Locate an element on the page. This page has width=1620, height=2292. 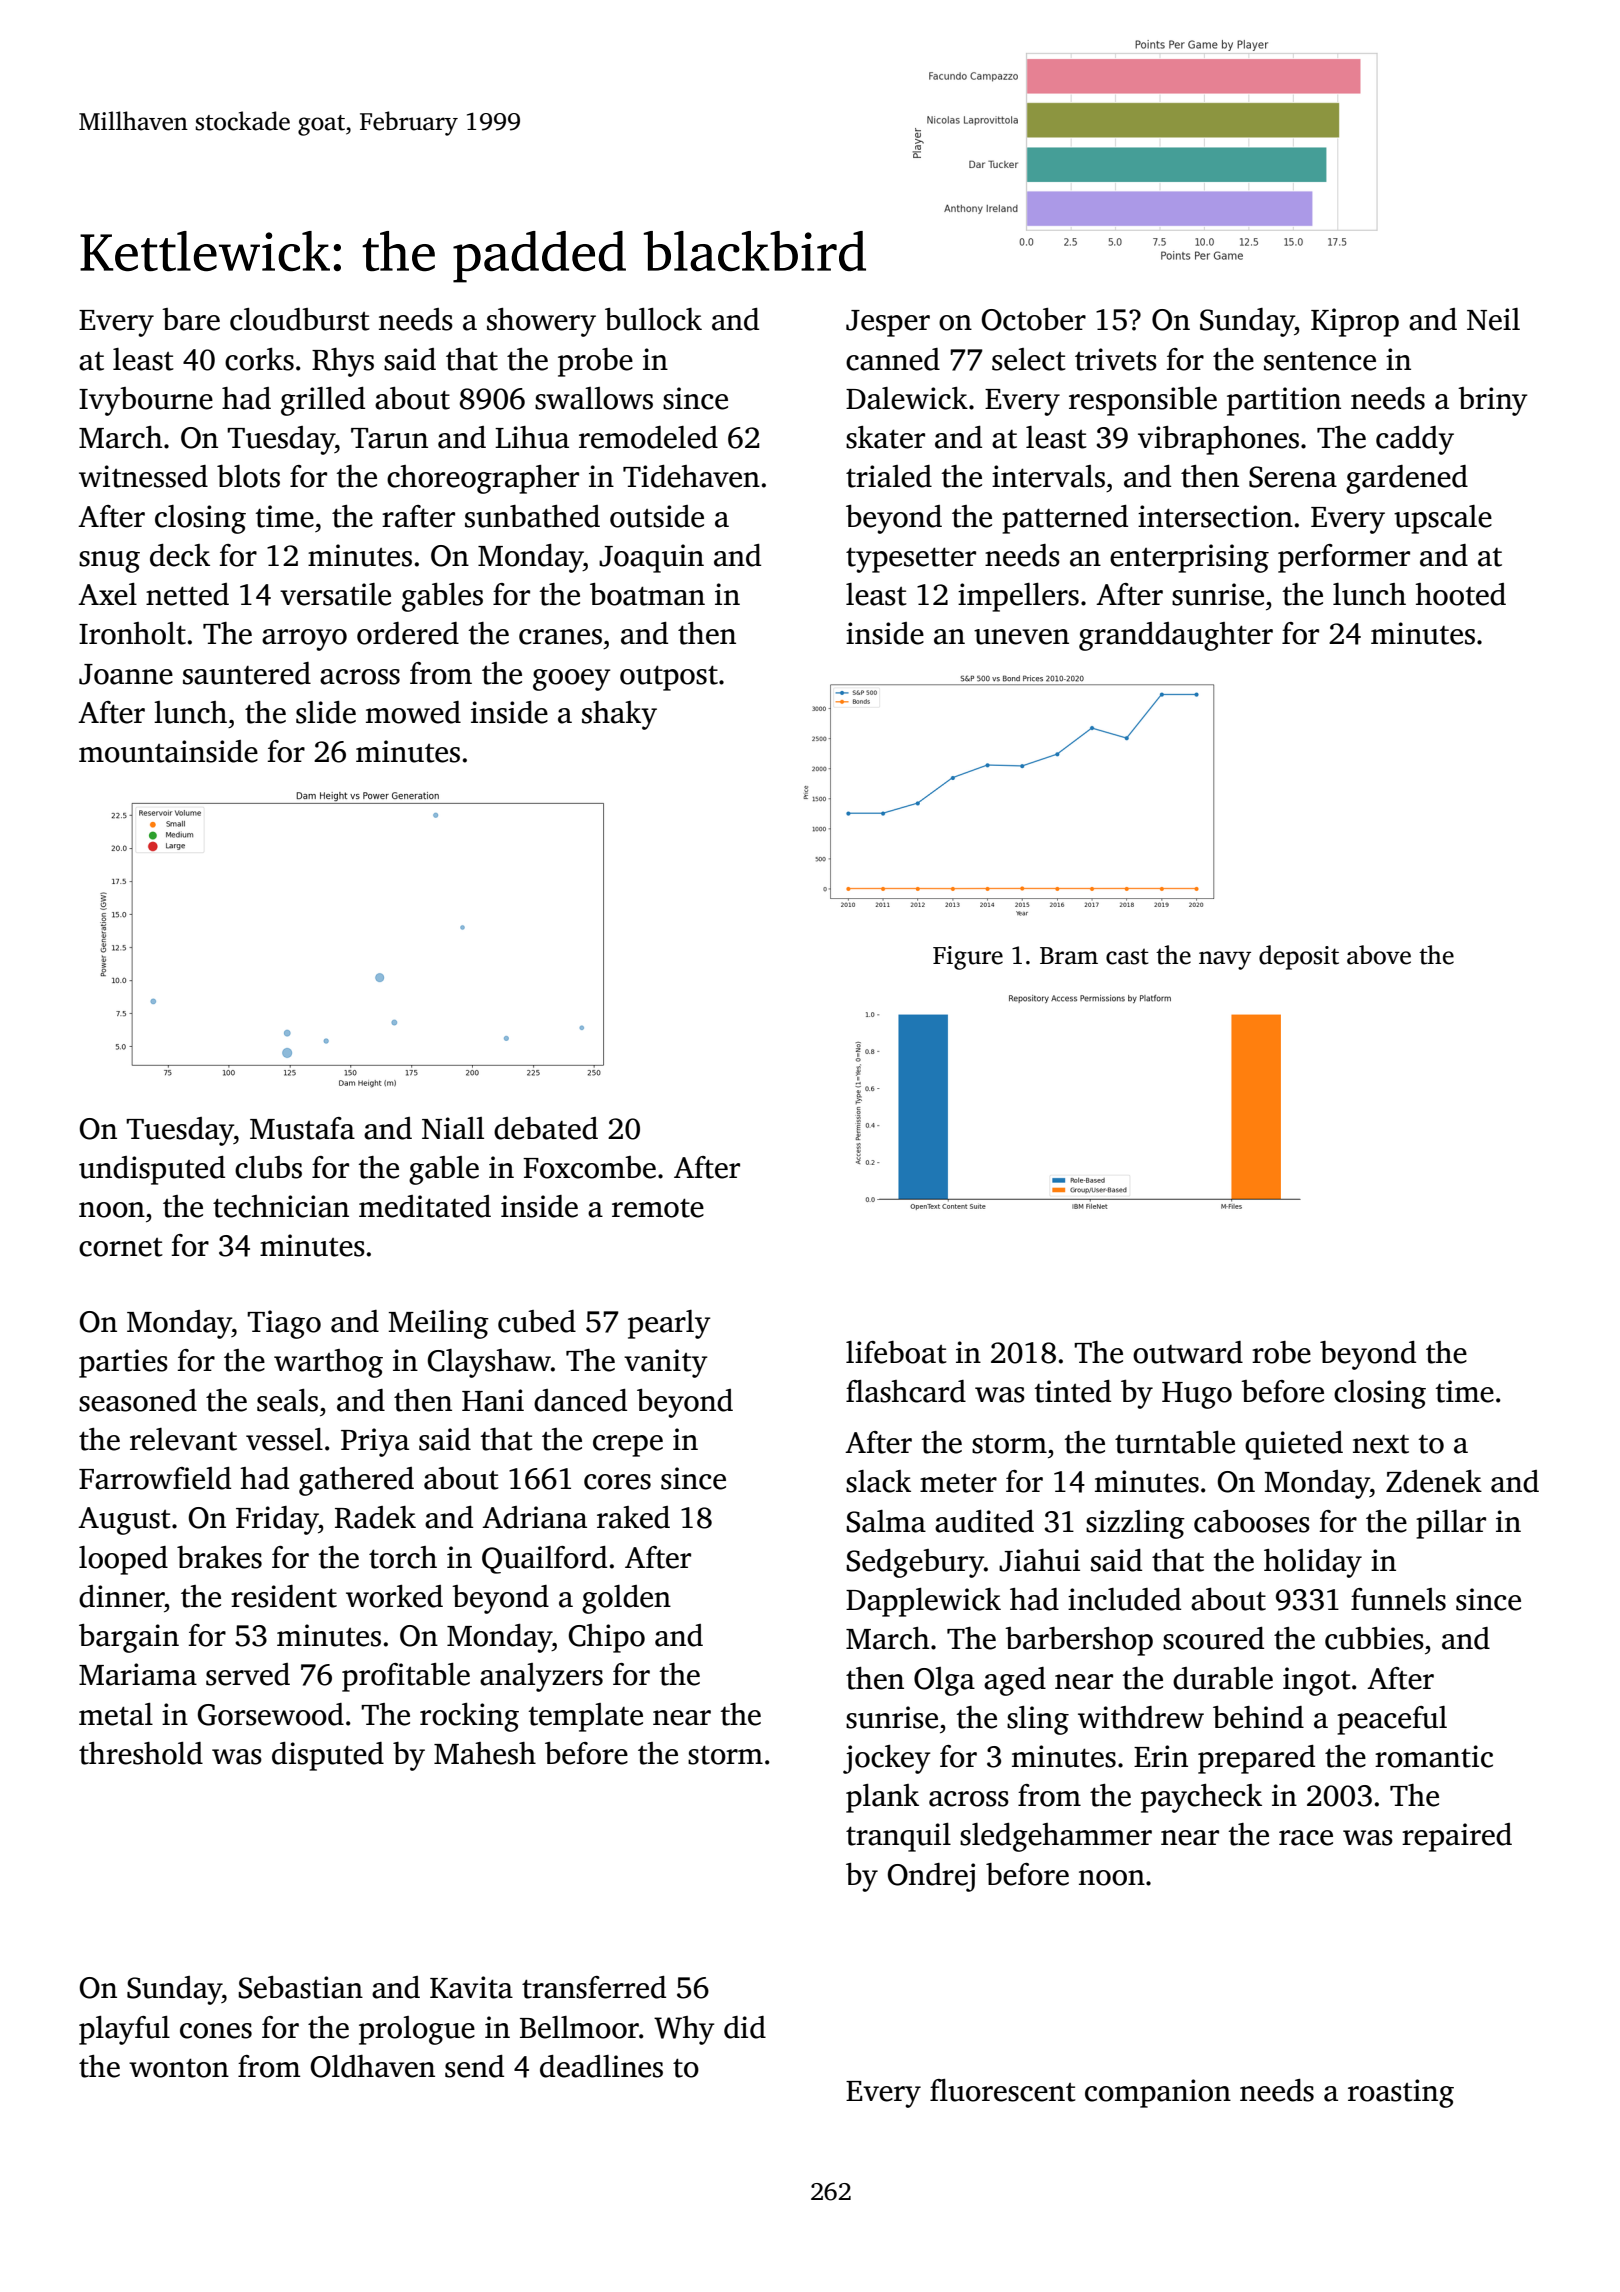
above is located at coordinates (1379, 955).
